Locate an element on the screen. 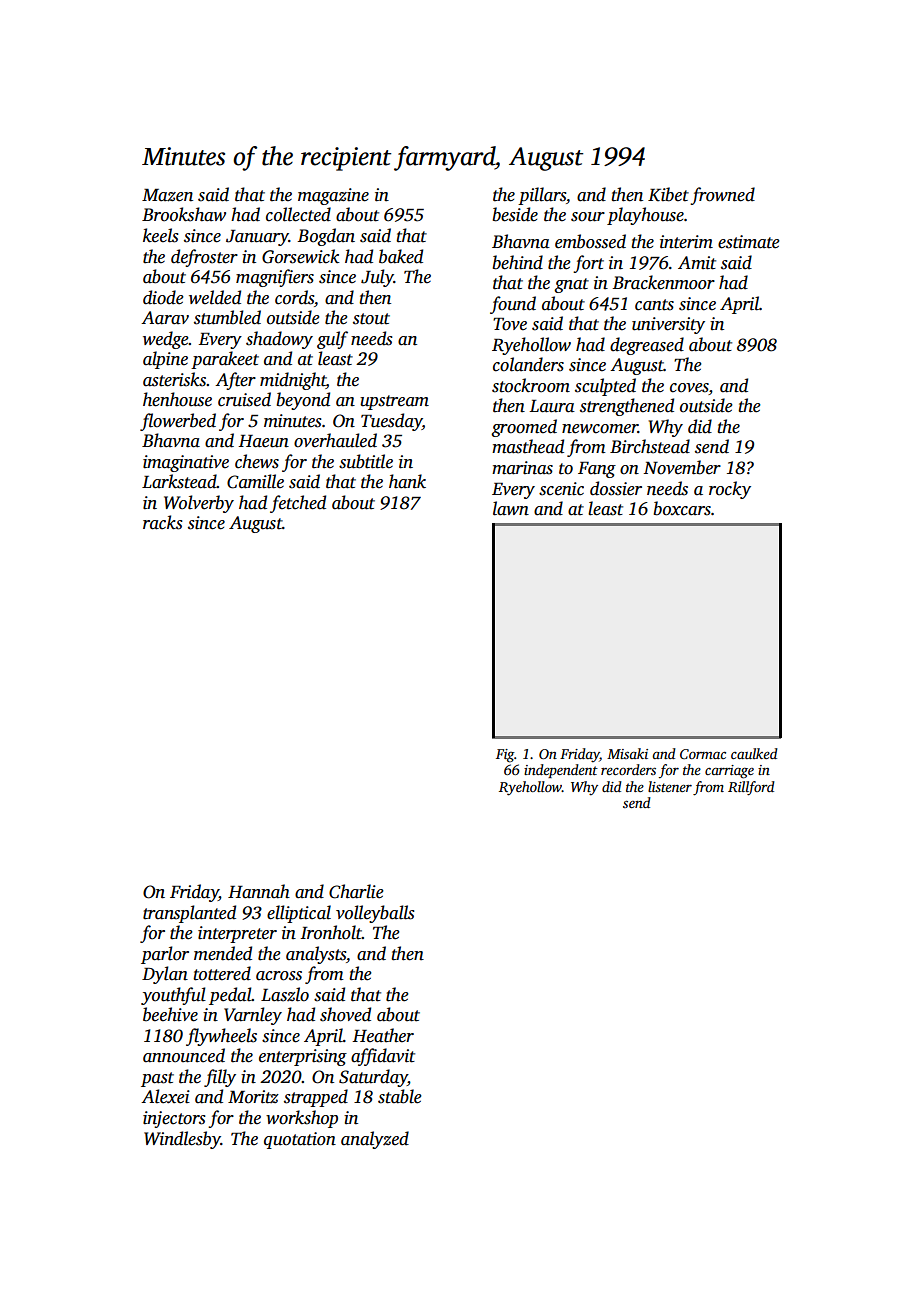 The width and height of the screenshot is (924, 1311). fort is located at coordinates (588, 264).
